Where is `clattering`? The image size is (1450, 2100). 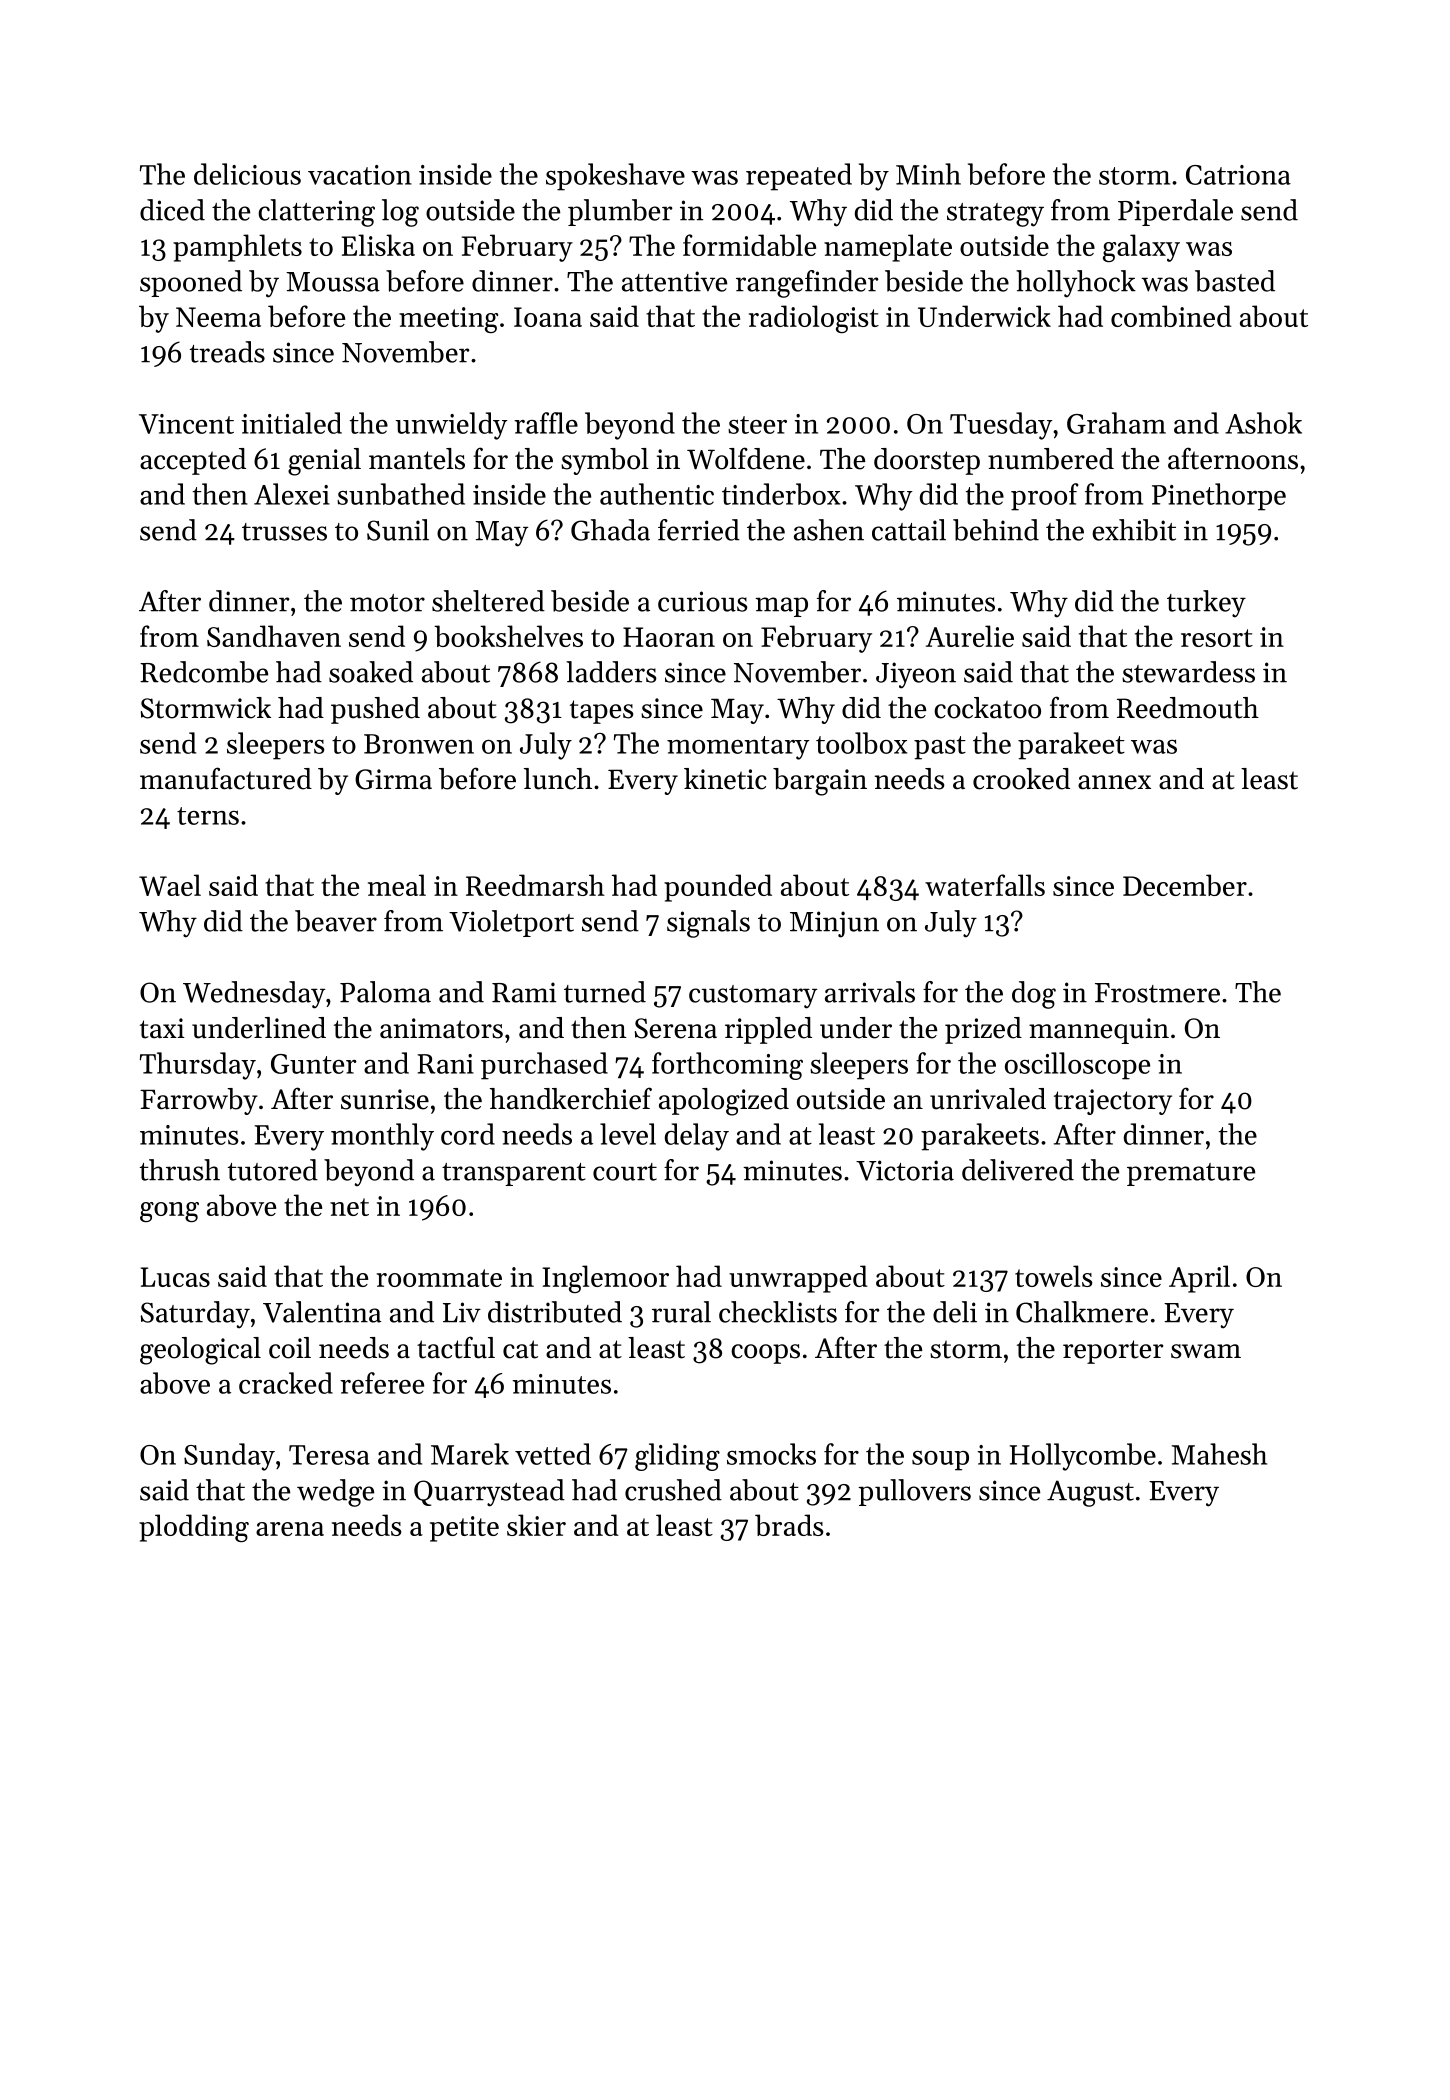
clattering is located at coordinates (316, 213).
